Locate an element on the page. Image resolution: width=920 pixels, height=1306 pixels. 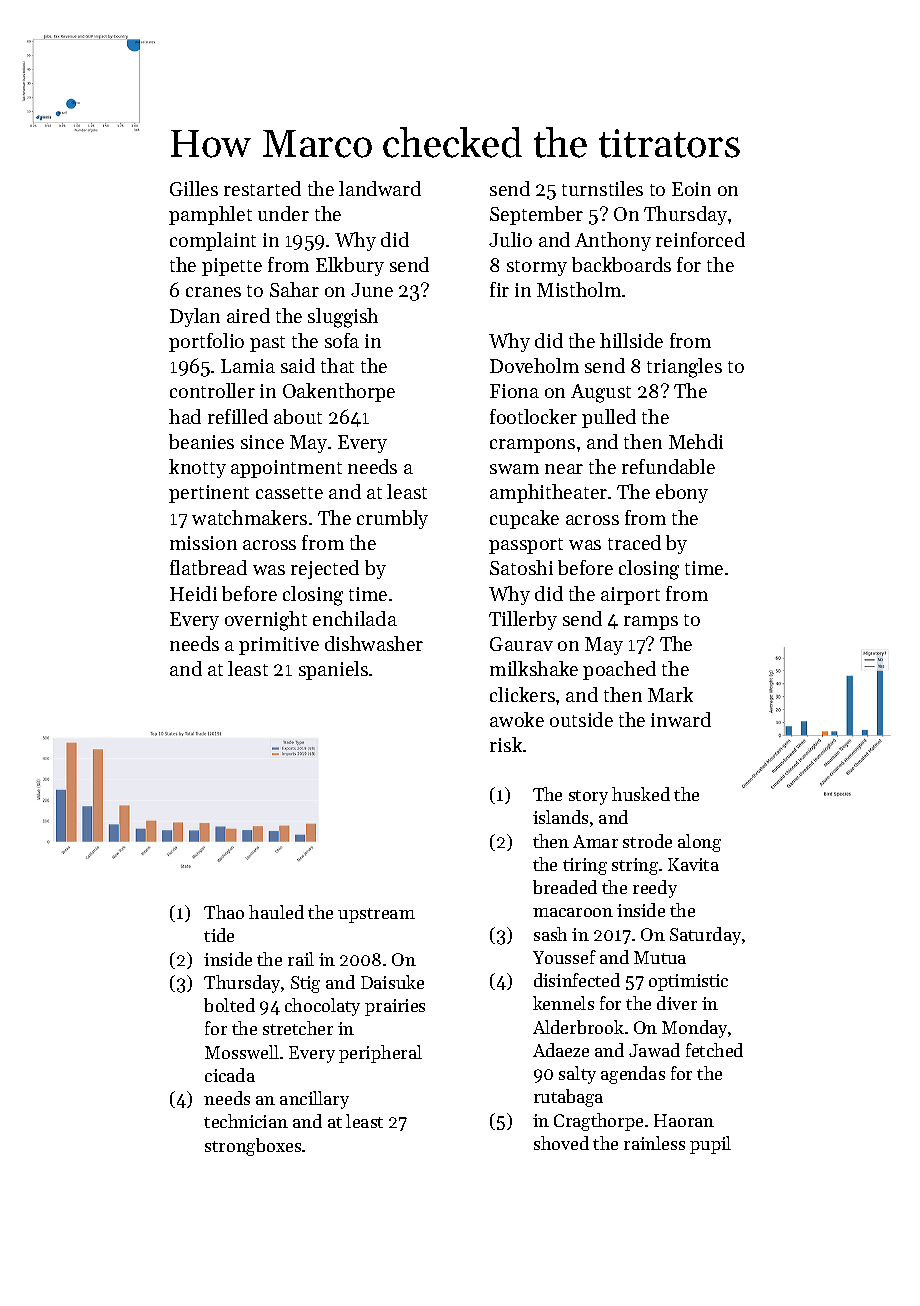
stormy is located at coordinates (537, 268).
